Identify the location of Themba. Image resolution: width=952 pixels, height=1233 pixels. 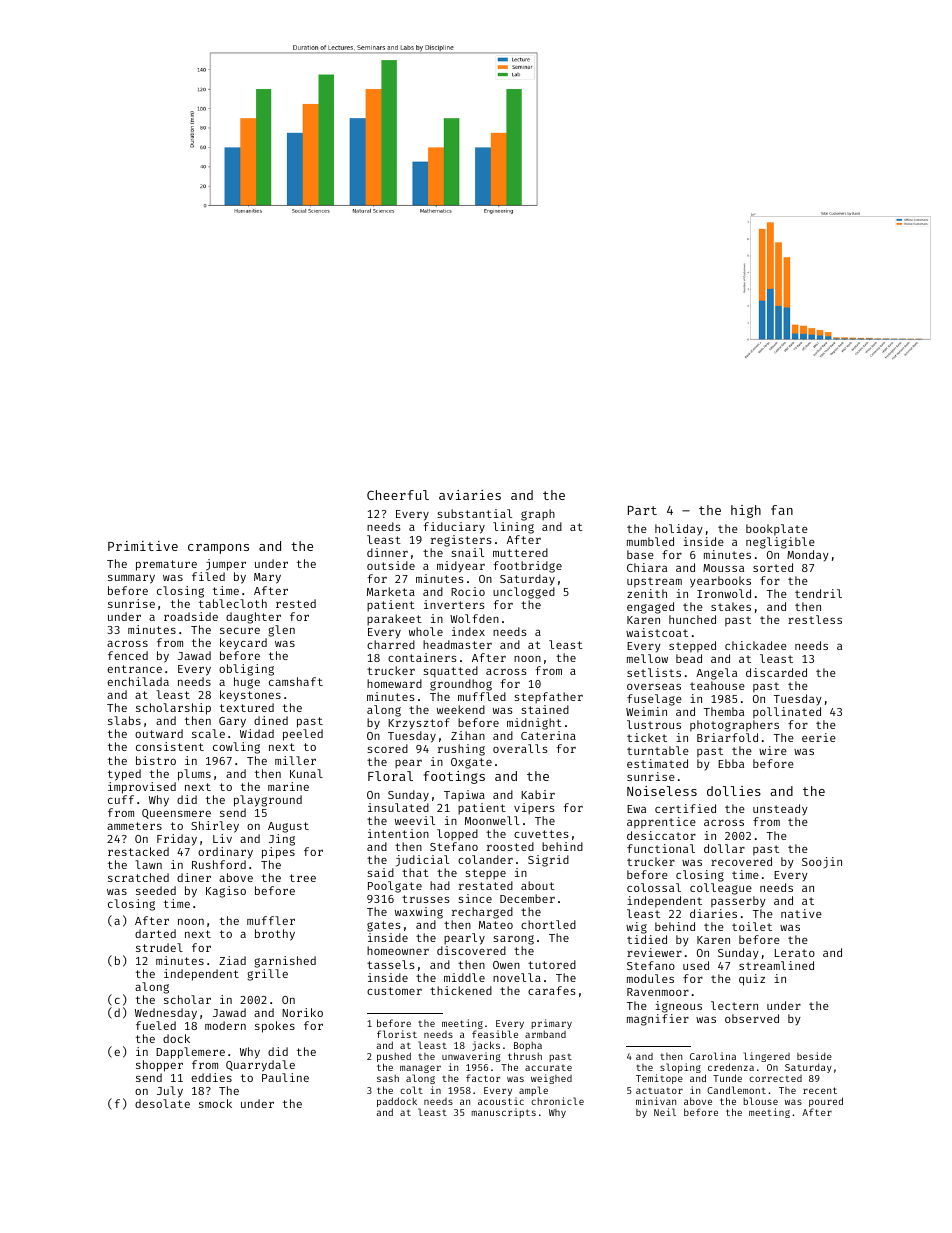
(724, 711).
